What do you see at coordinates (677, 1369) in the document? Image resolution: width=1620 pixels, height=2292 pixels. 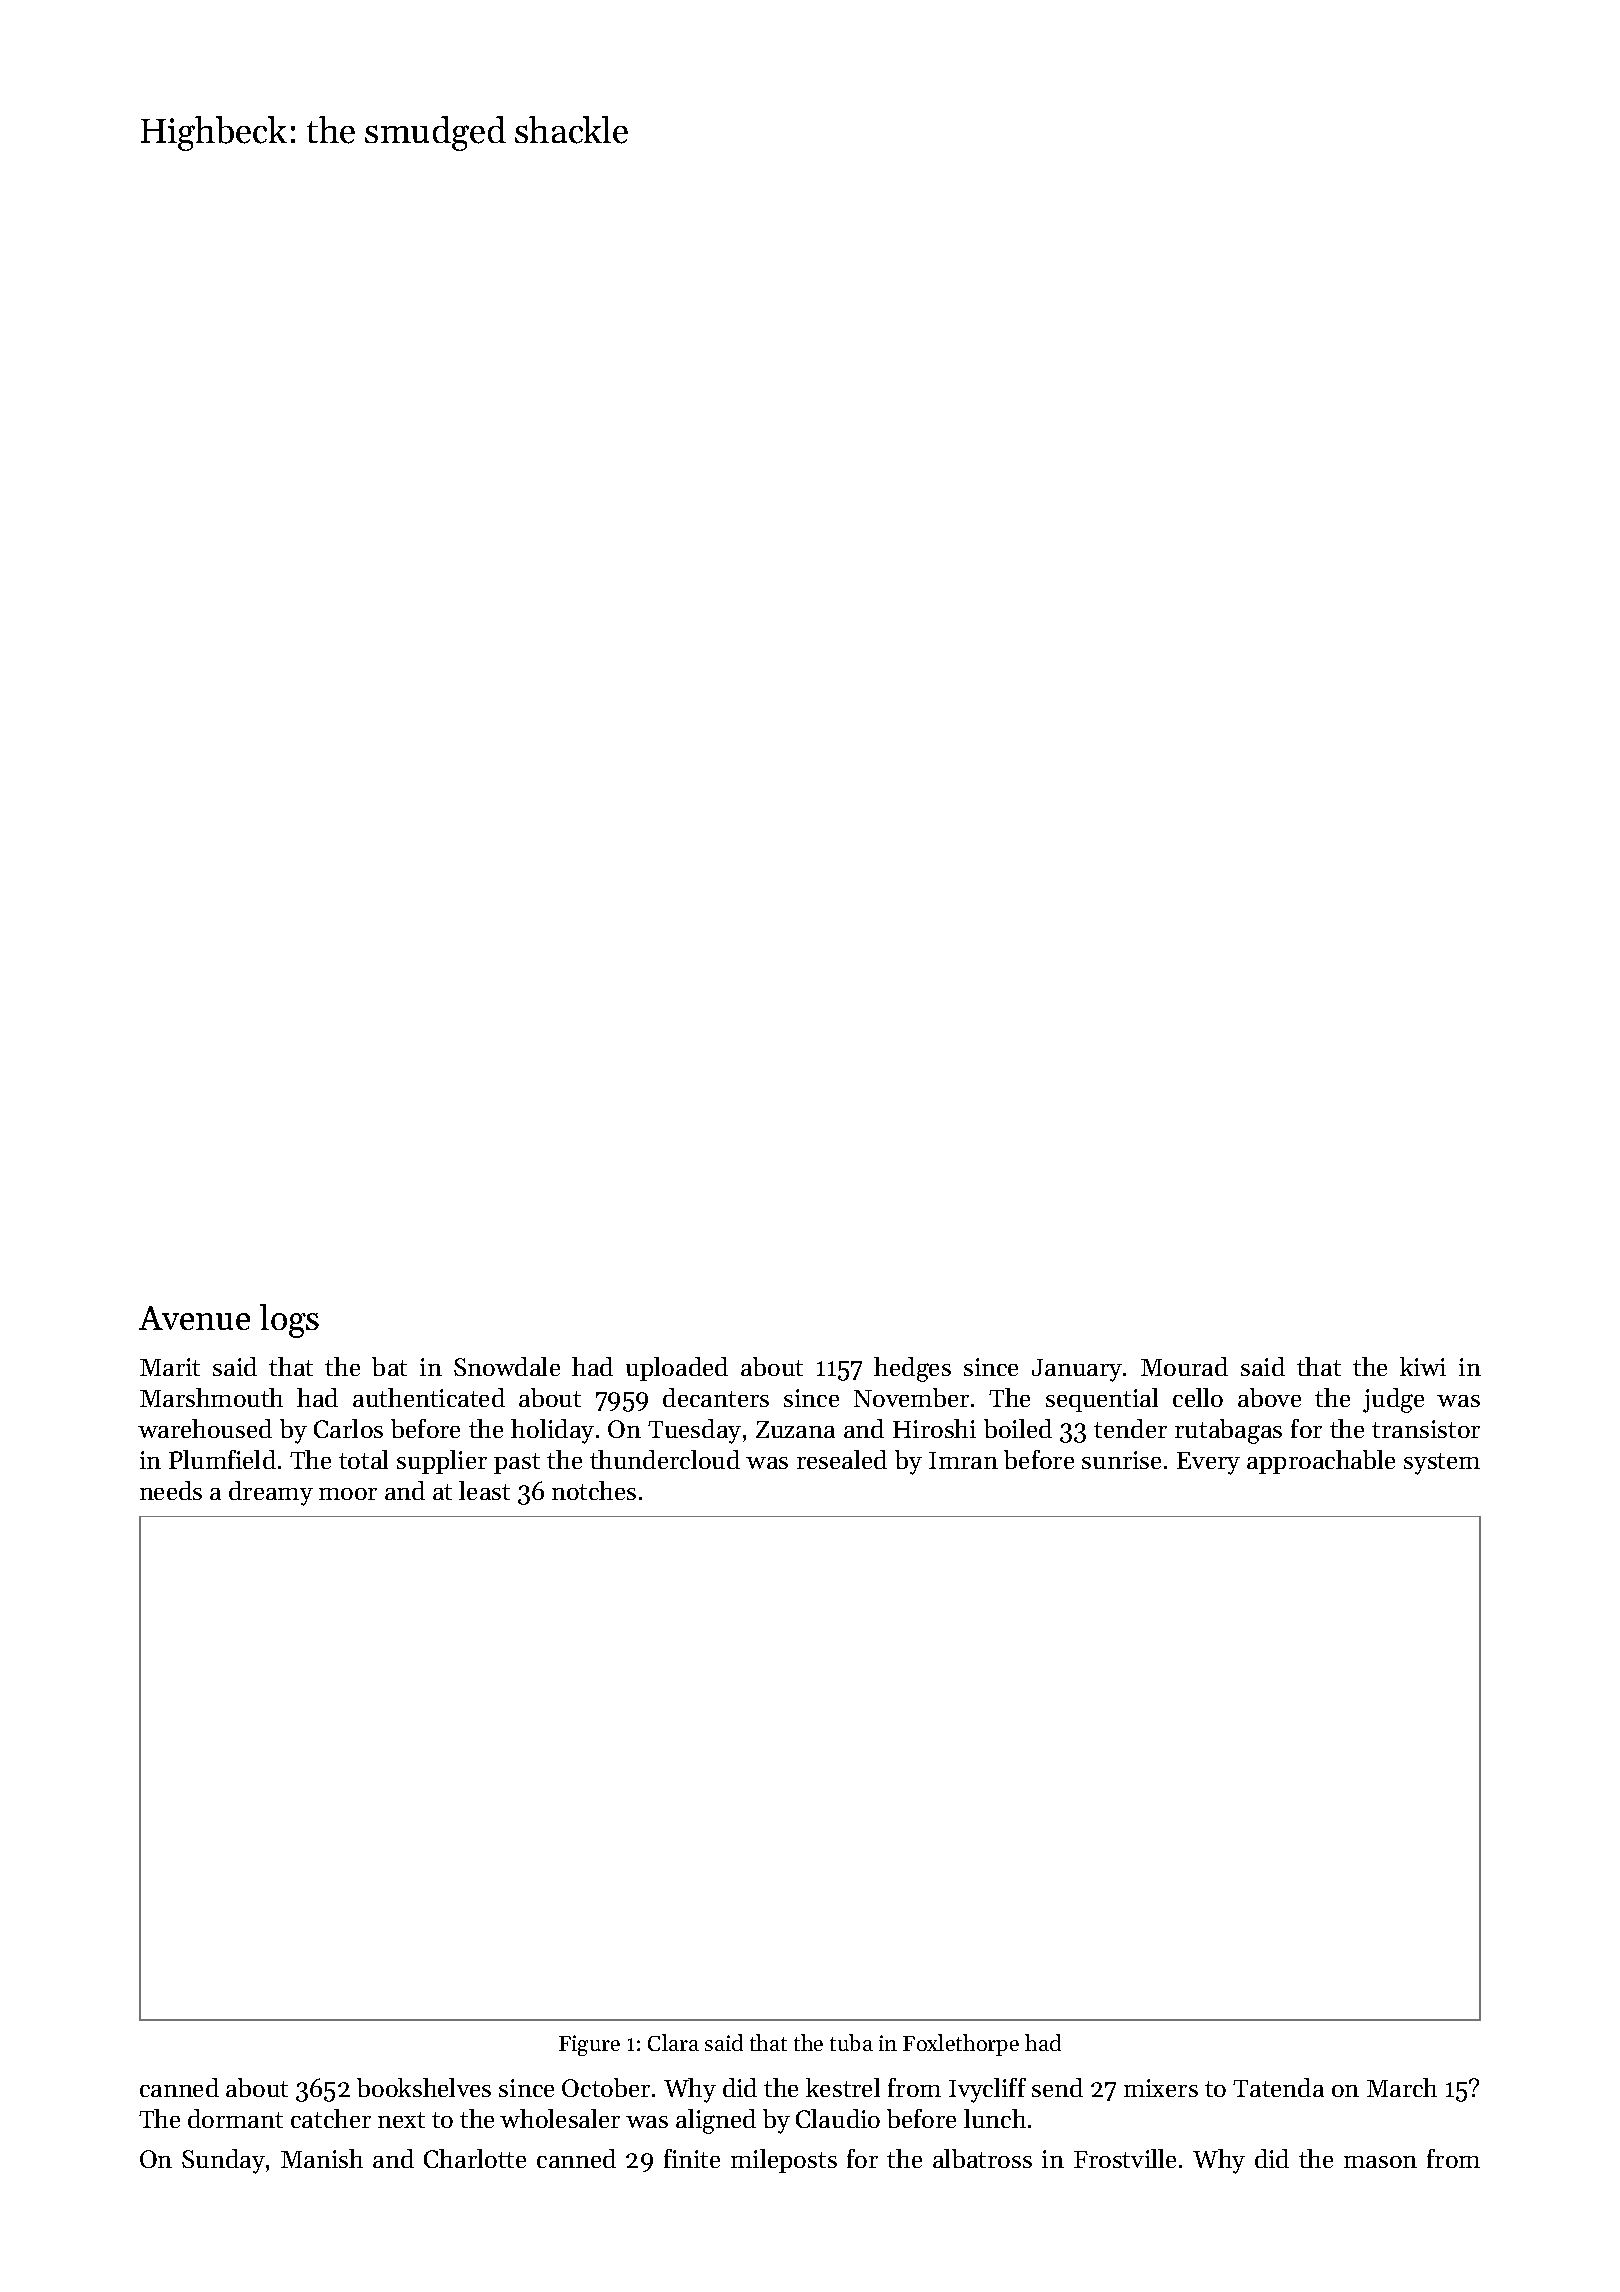 I see `uploaded` at bounding box center [677, 1369].
